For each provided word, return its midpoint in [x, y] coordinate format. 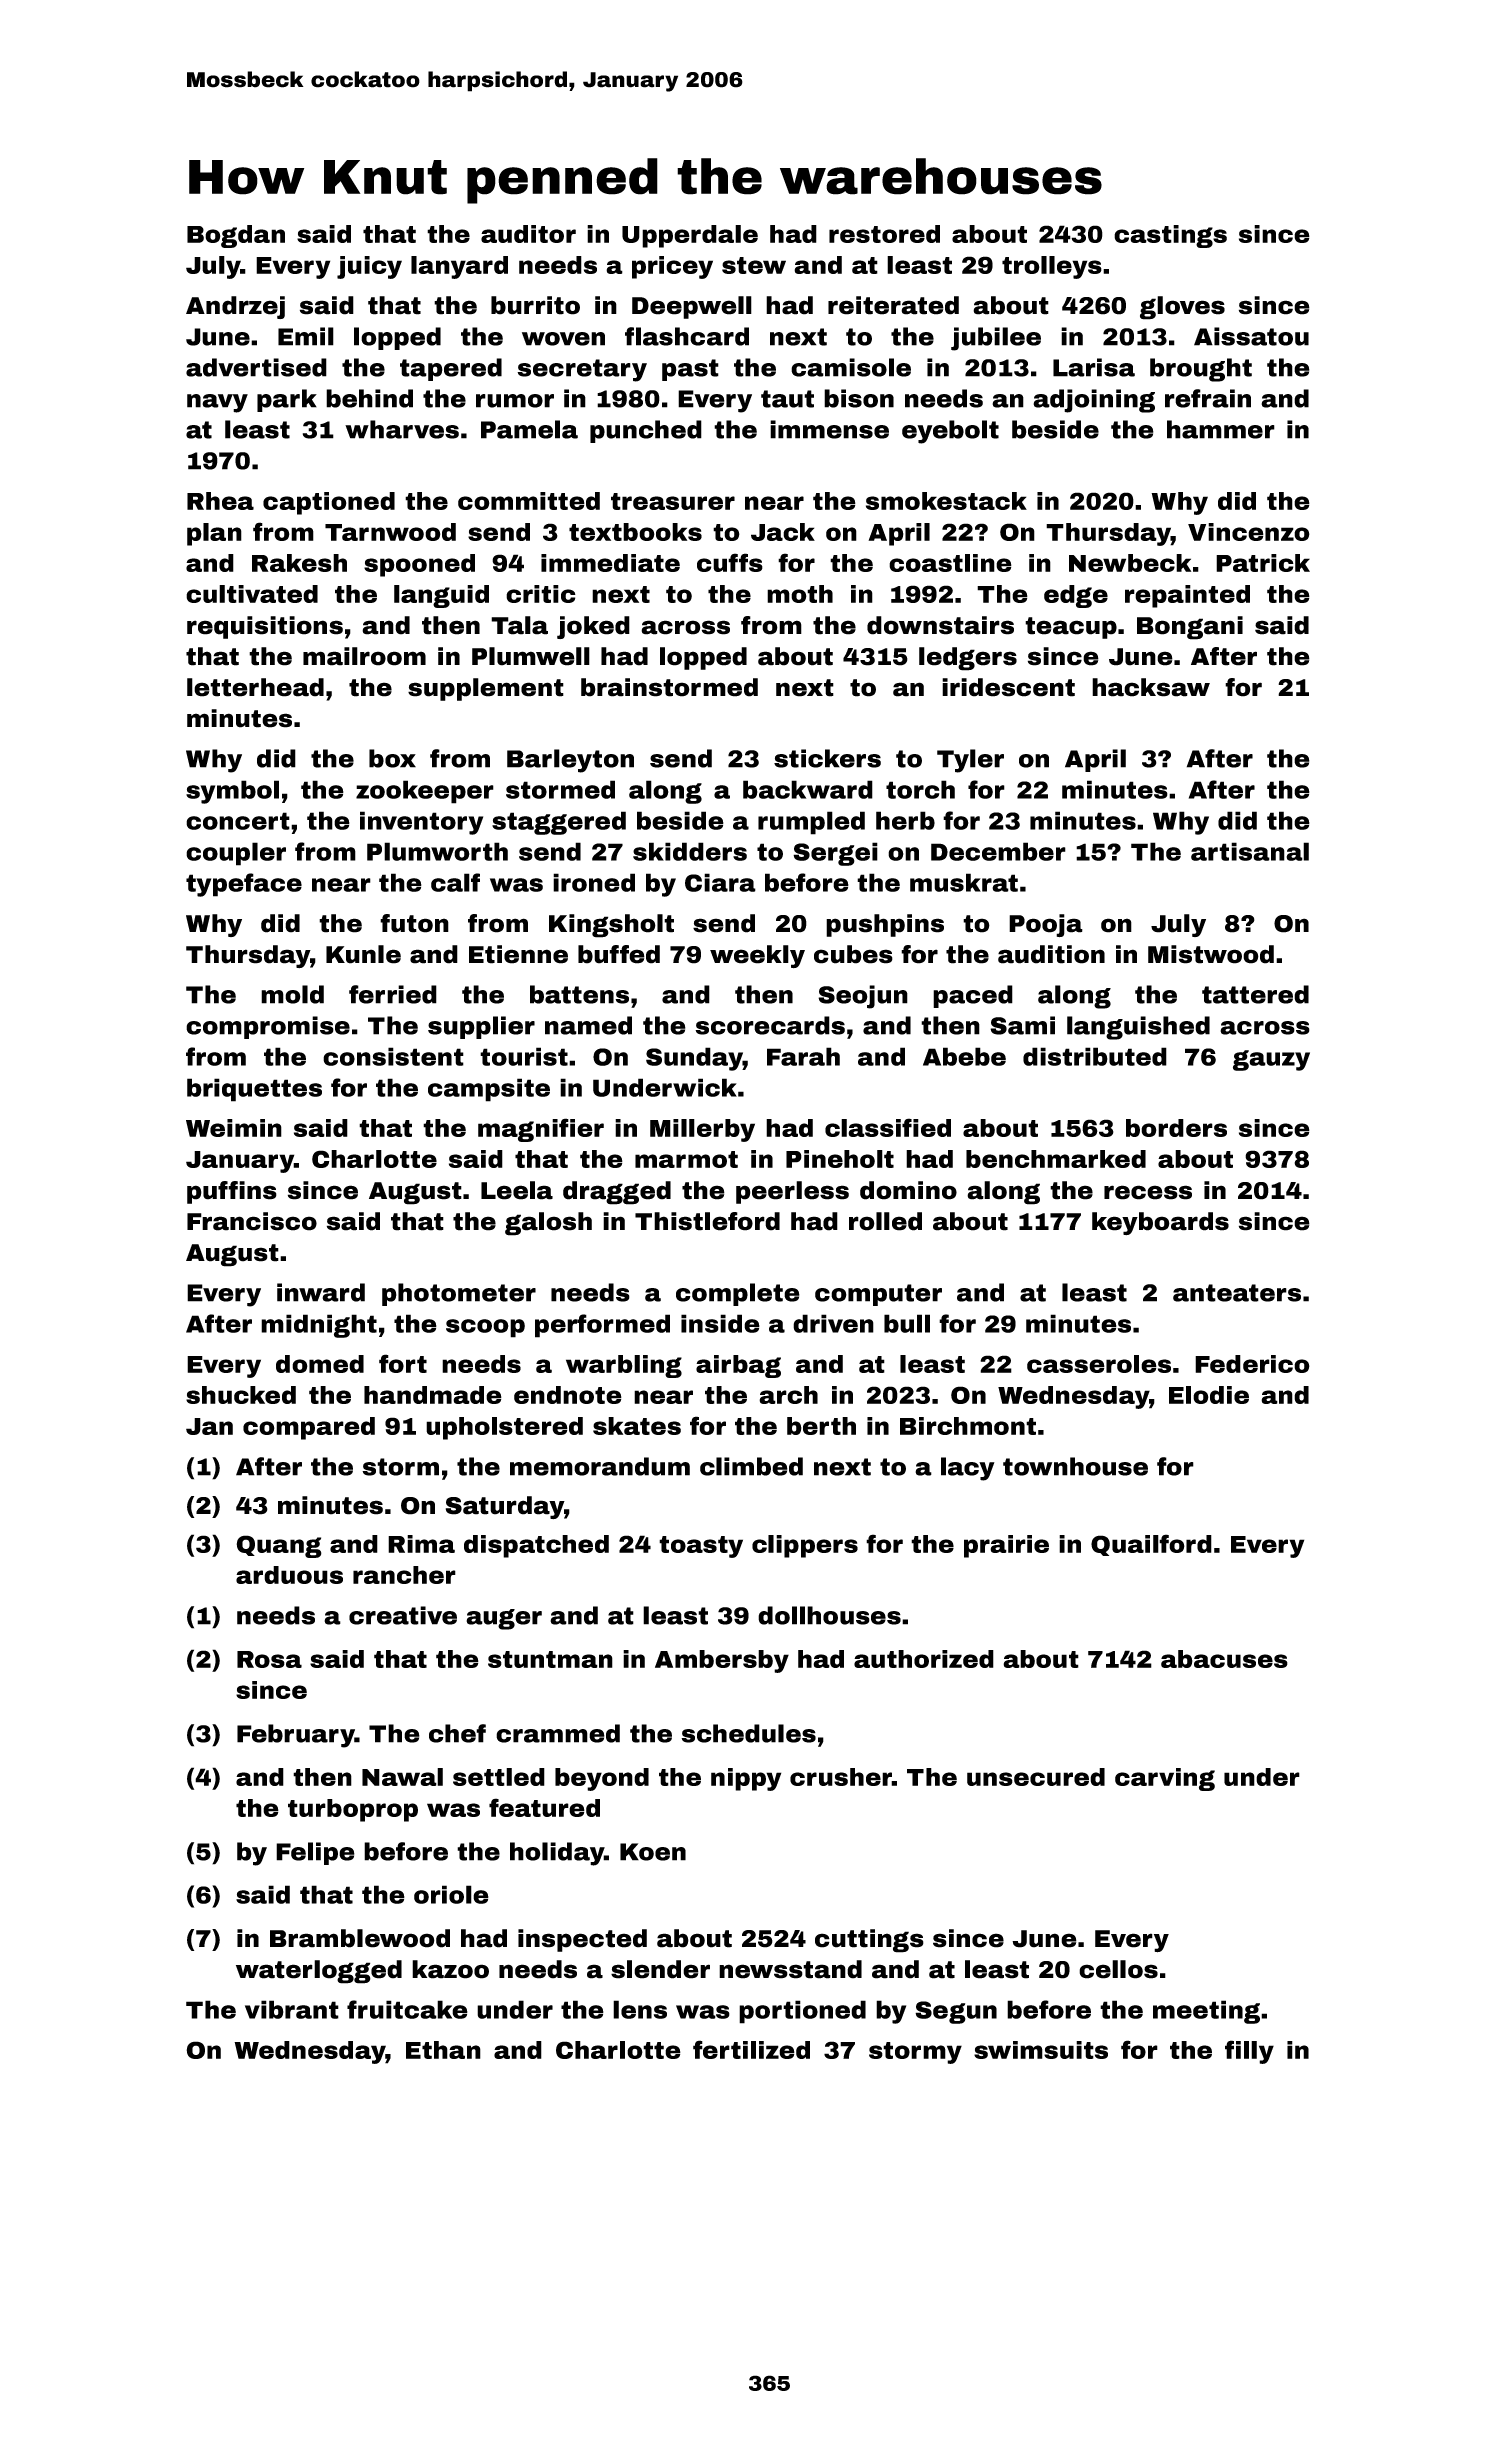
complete [738, 1294]
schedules [748, 1733]
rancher [404, 1575]
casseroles [1099, 1364]
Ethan [443, 2050]
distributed [1095, 1056]
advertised [256, 367]
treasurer [673, 501]
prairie [1006, 1546]
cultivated [252, 594]
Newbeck [1130, 563]
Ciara [720, 882]
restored [884, 234]
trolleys [1052, 267]
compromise [268, 1027]
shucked [241, 1395]
